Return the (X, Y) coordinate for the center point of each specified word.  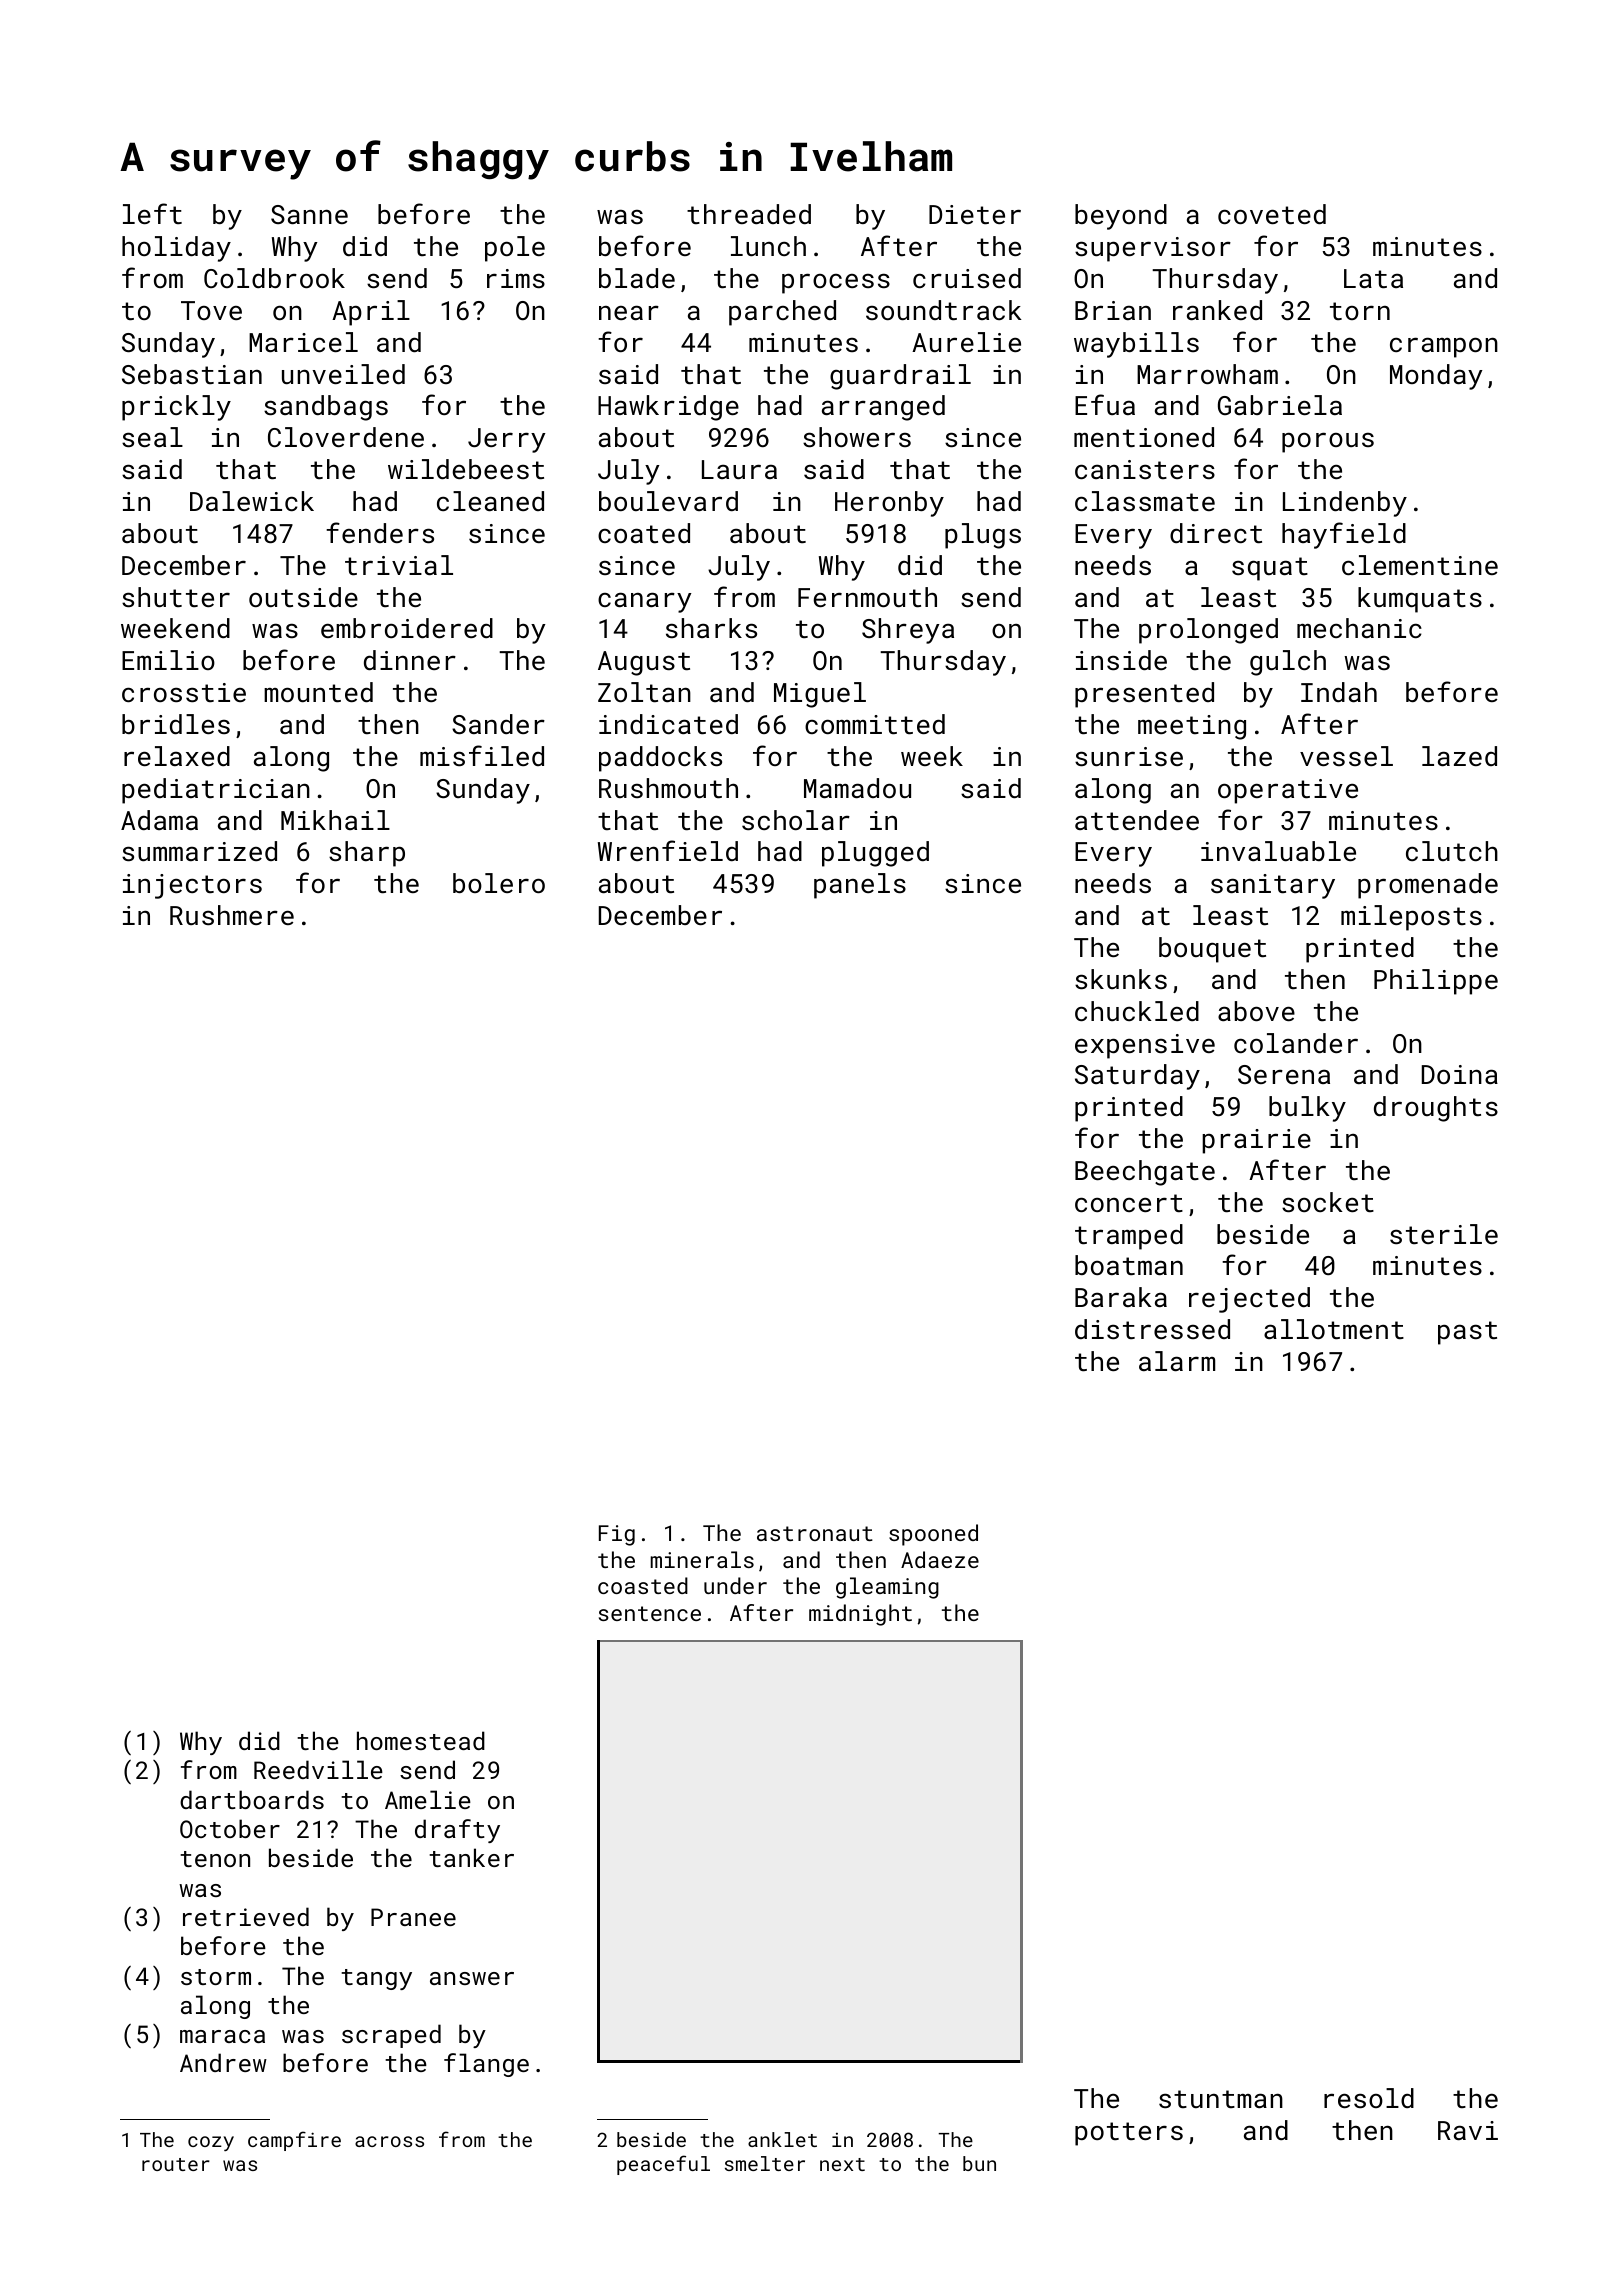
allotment (1334, 1329)
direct (1216, 533)
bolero (499, 883)
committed (875, 724)
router (176, 2164)
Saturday (1137, 1077)
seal (152, 437)
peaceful (663, 2165)
